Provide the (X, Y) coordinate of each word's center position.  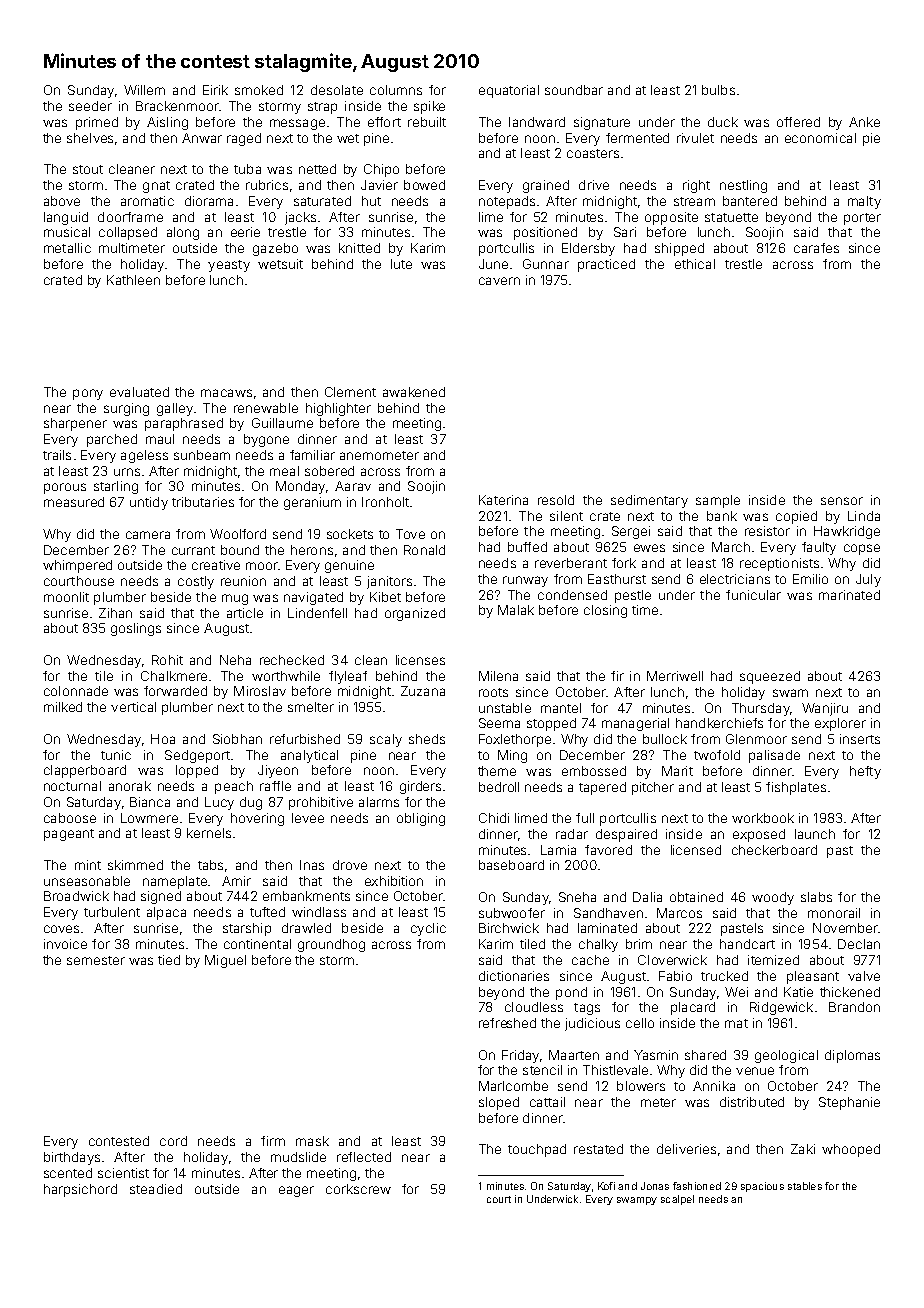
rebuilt (427, 122)
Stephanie (849, 1103)
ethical (695, 264)
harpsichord (80, 1190)
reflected (364, 1157)
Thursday (761, 709)
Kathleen (133, 280)
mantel (561, 708)
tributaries (203, 502)
